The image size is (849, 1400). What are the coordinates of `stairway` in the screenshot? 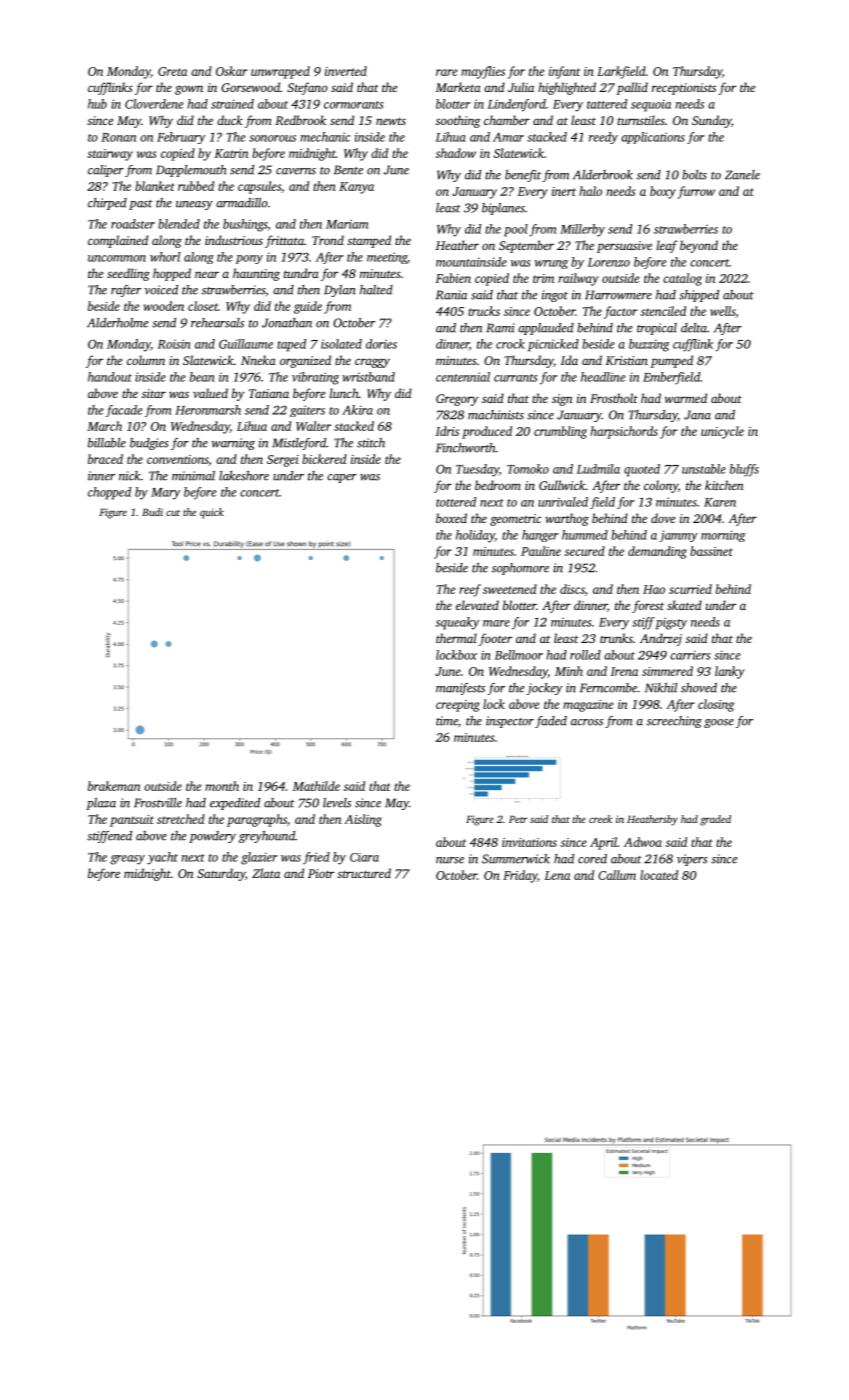 It's located at (110, 155).
